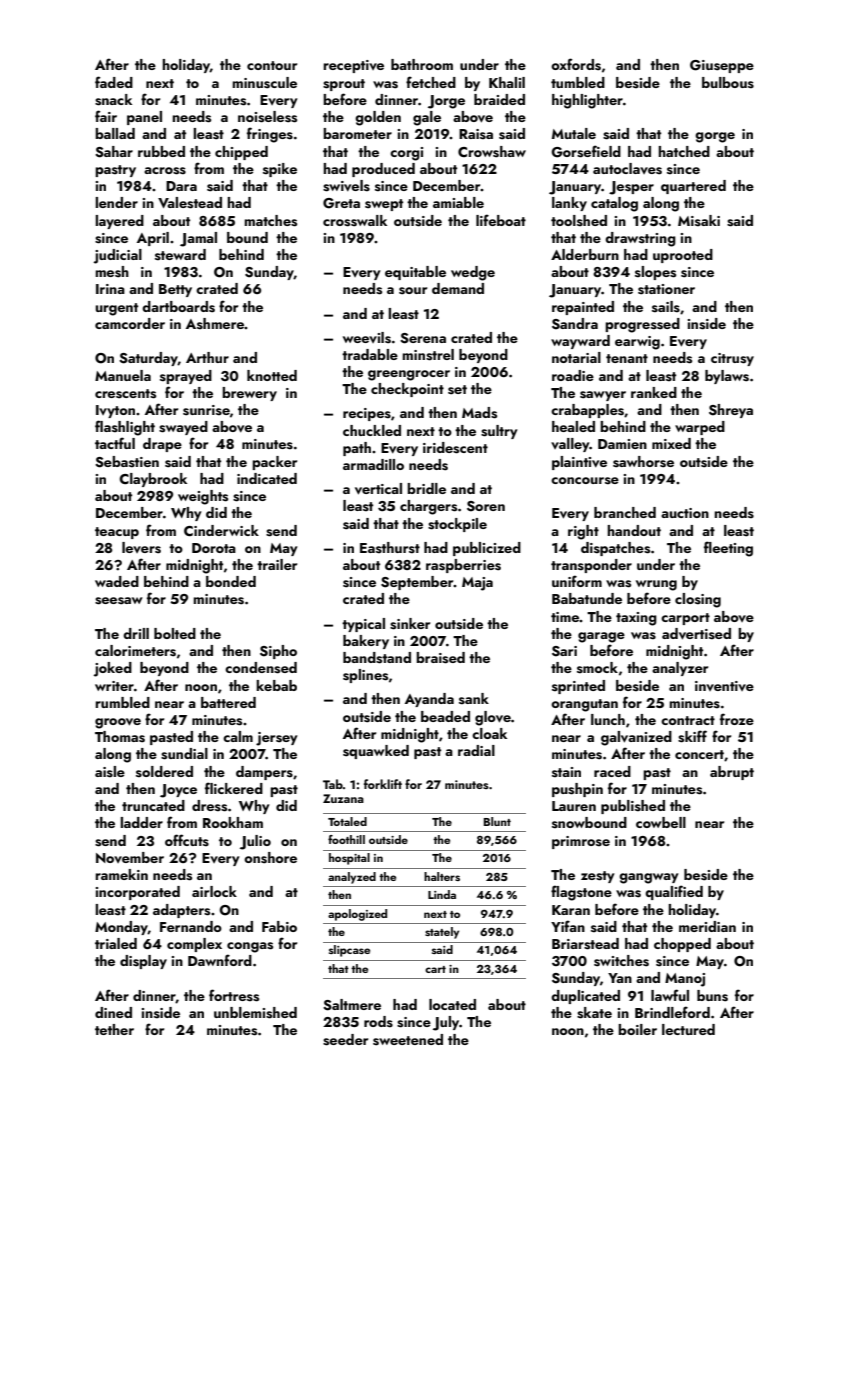 Image resolution: width=849 pixels, height=1400 pixels. What do you see at coordinates (114, 1029) in the page?
I see `tether` at bounding box center [114, 1029].
